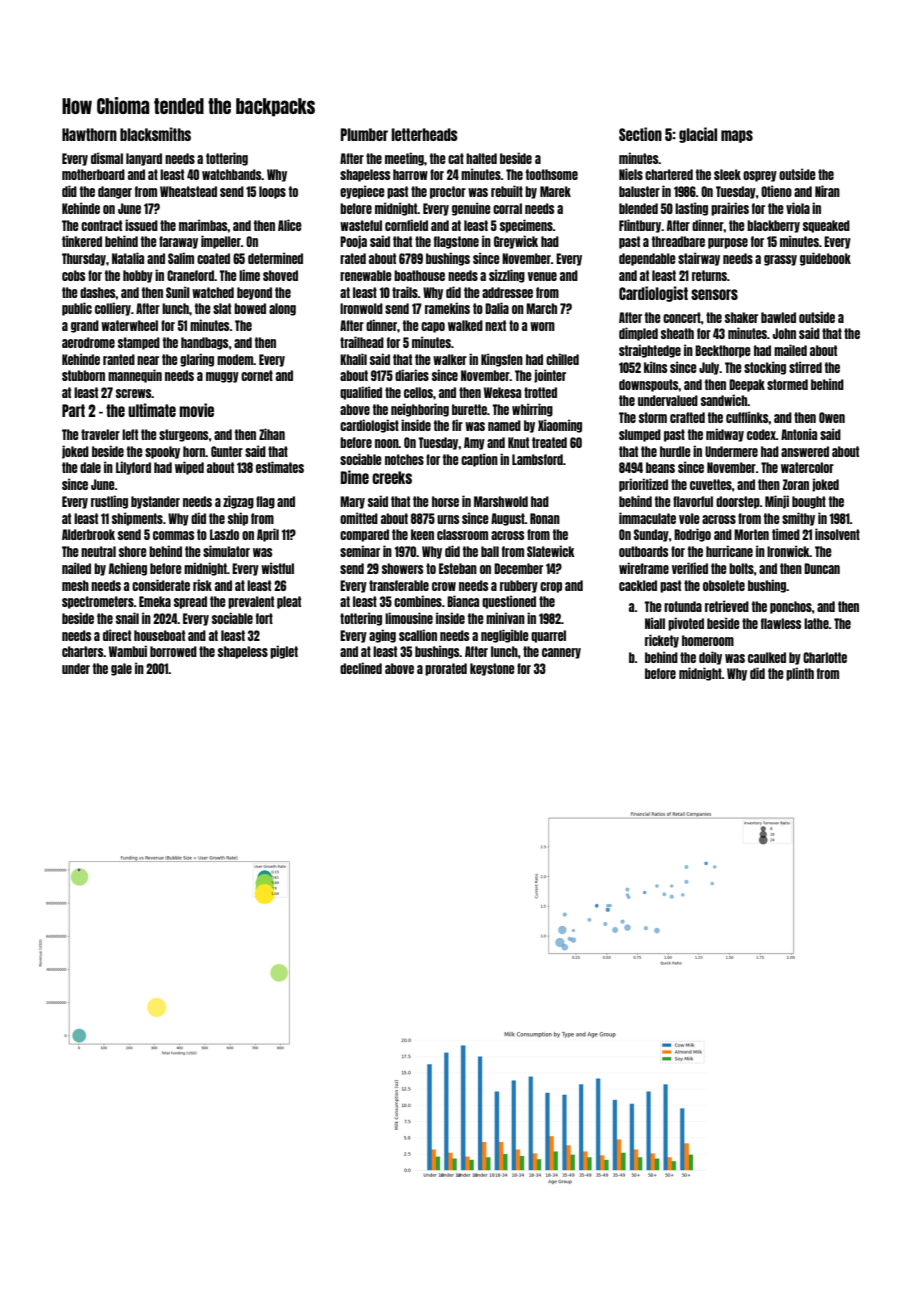 This screenshot has width=924, height=1308. Describe the element at coordinates (780, 260) in the screenshot. I see `grassy` at that location.
